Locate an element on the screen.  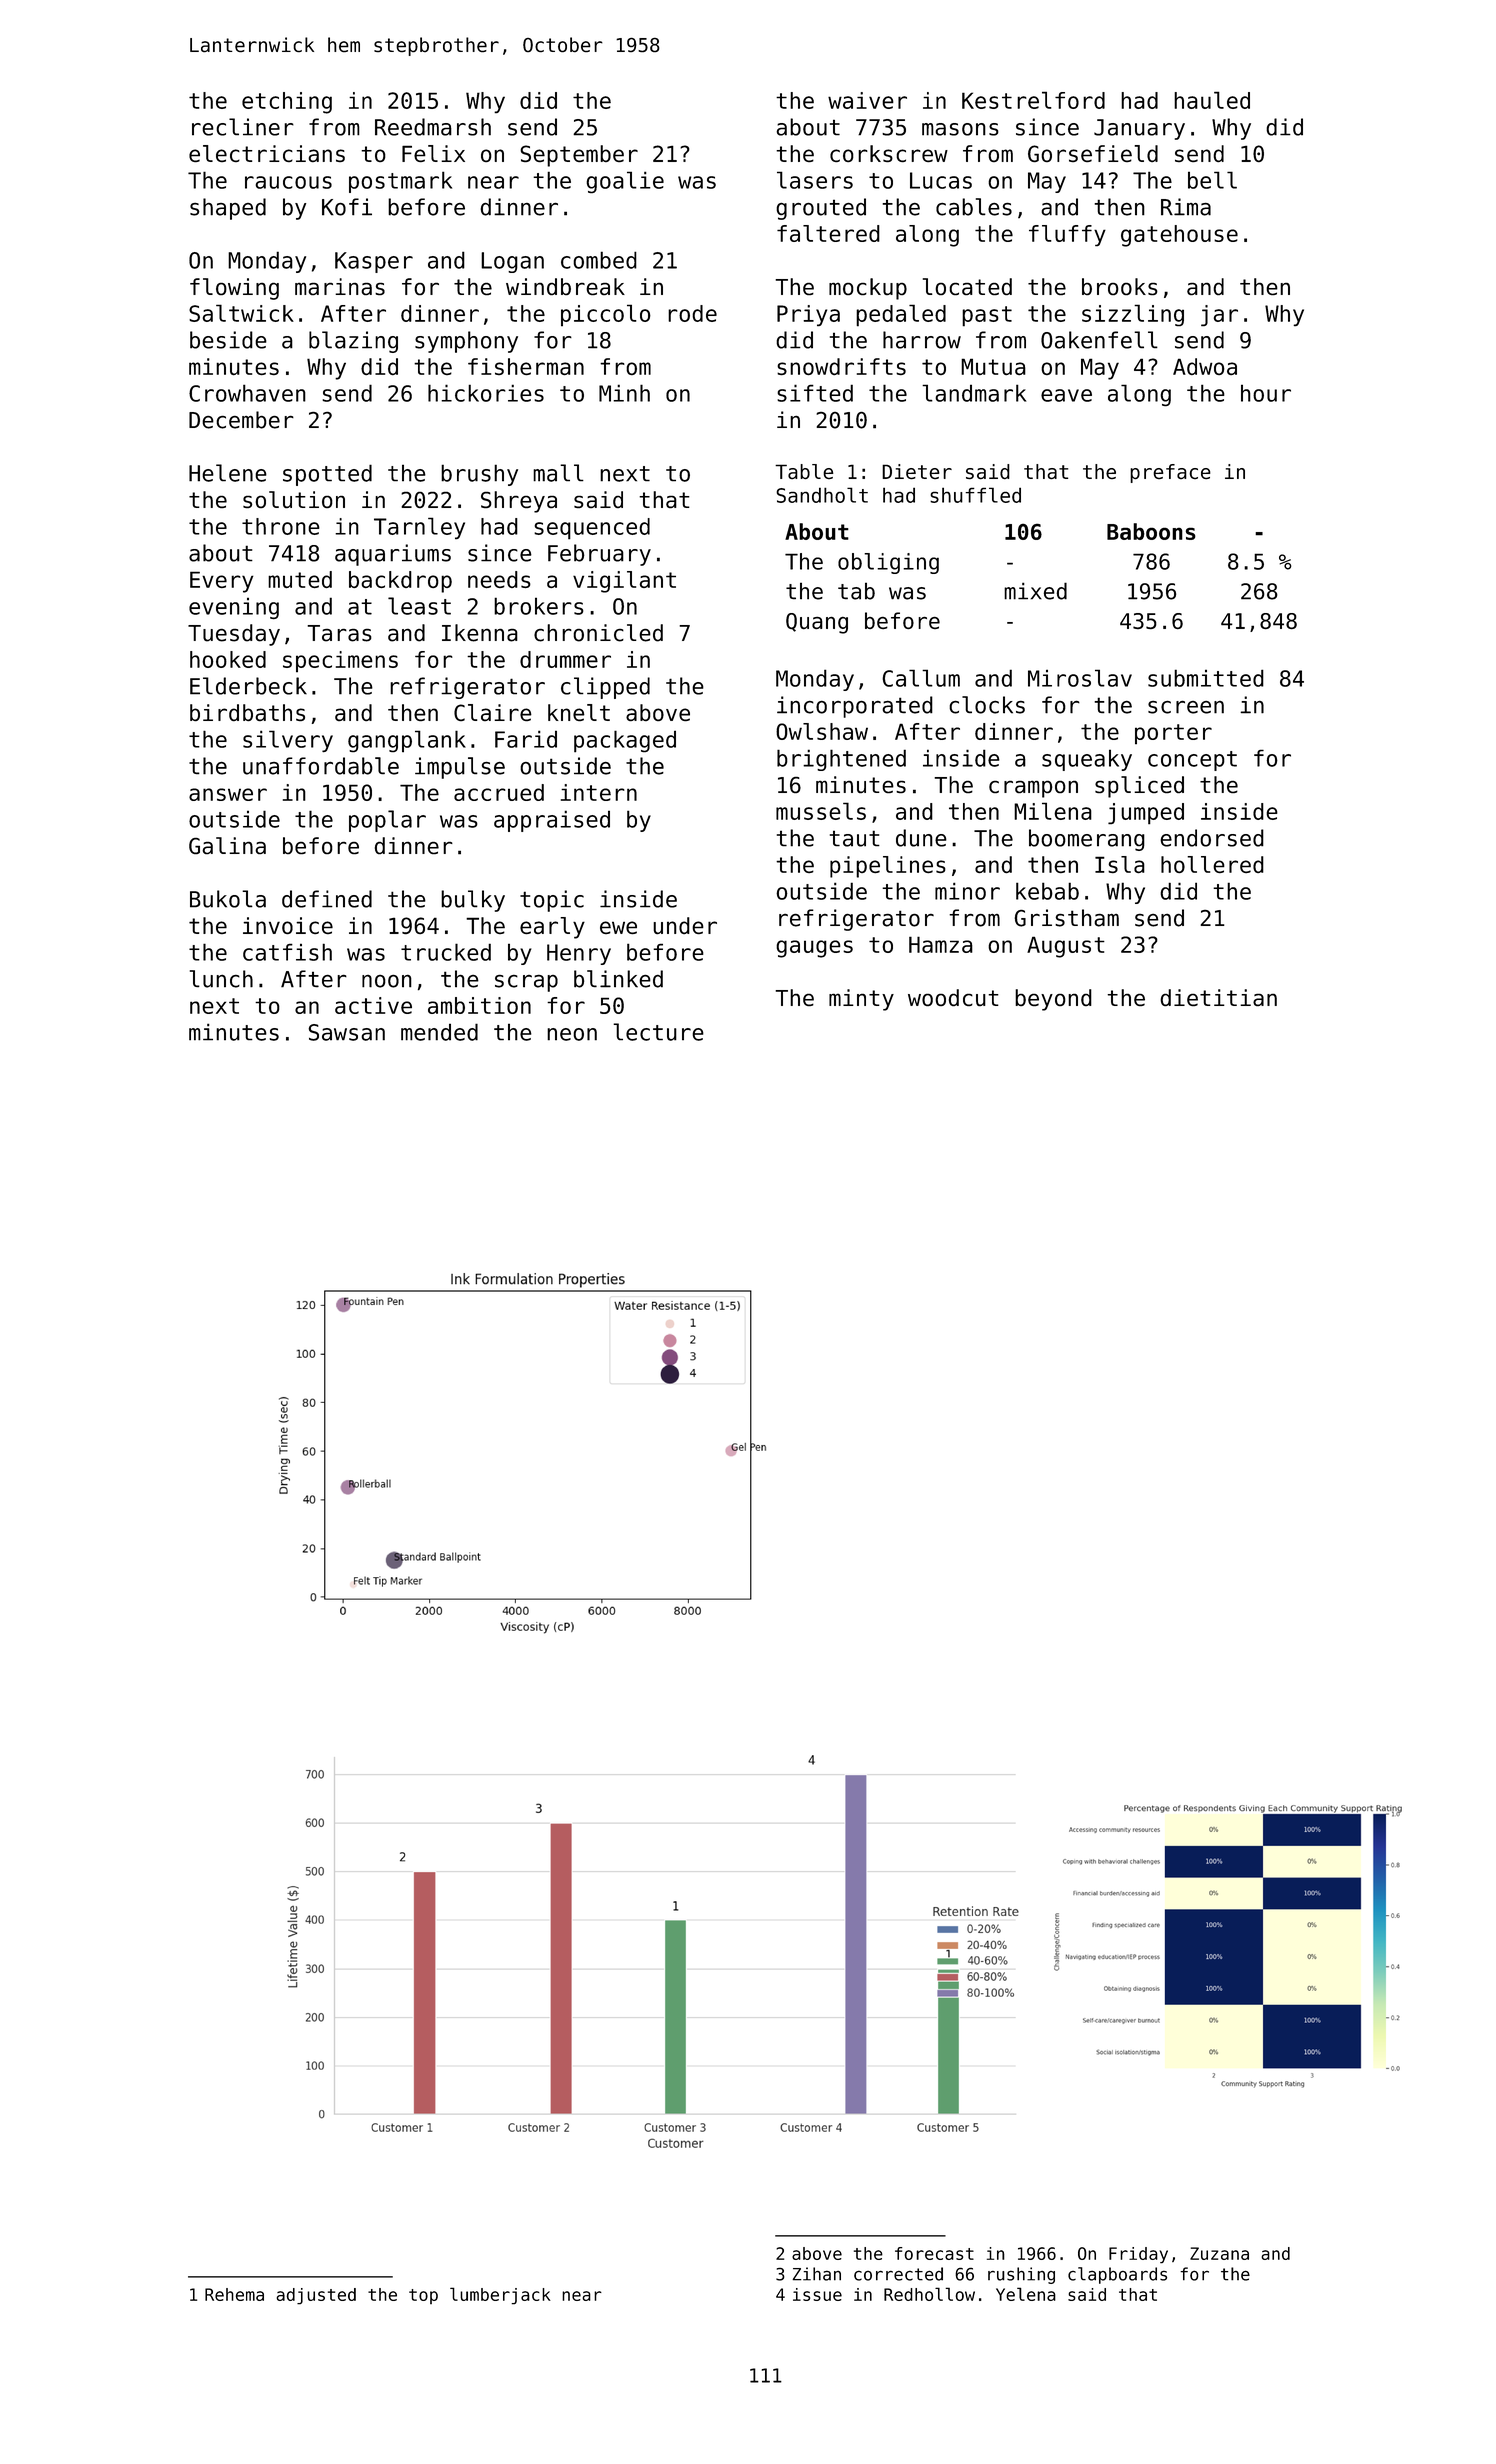
Sawsan is located at coordinates (346, 1032).
